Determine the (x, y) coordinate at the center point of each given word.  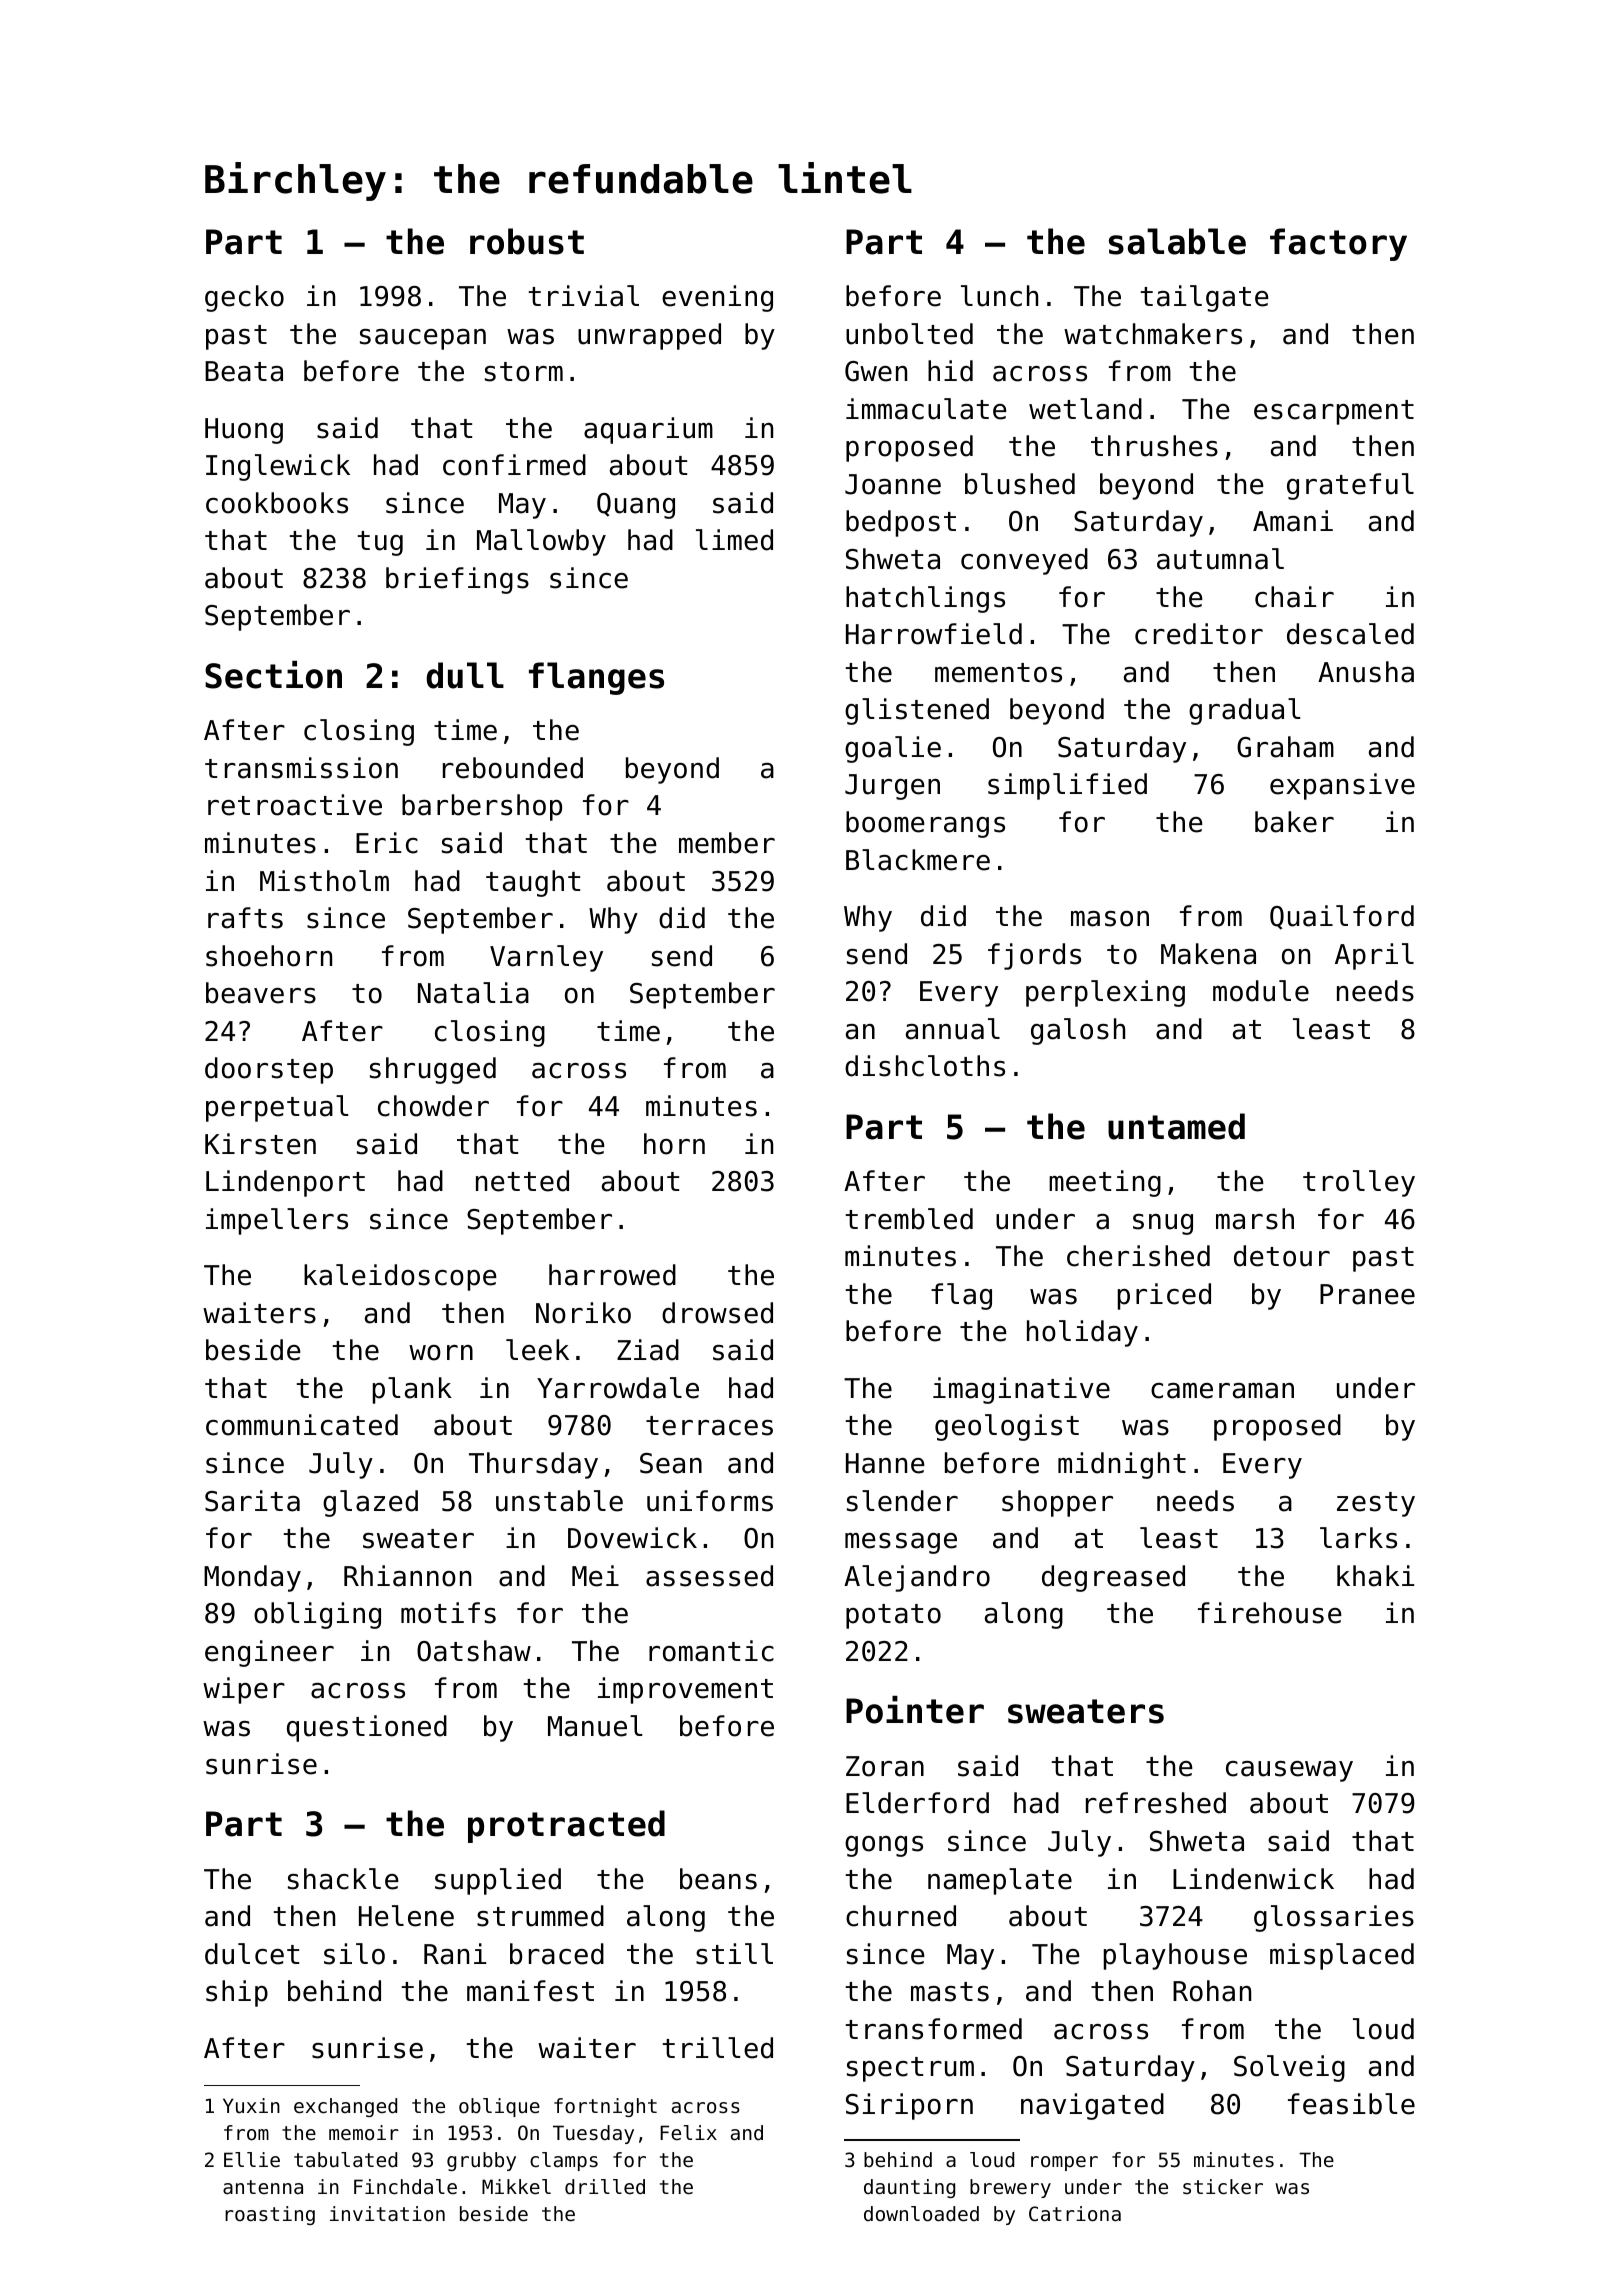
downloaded (921, 2214)
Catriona (1075, 2214)
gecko (244, 298)
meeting (1105, 1183)
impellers (277, 1221)
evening (717, 298)
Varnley (546, 958)
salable (1177, 241)
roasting (270, 2215)
